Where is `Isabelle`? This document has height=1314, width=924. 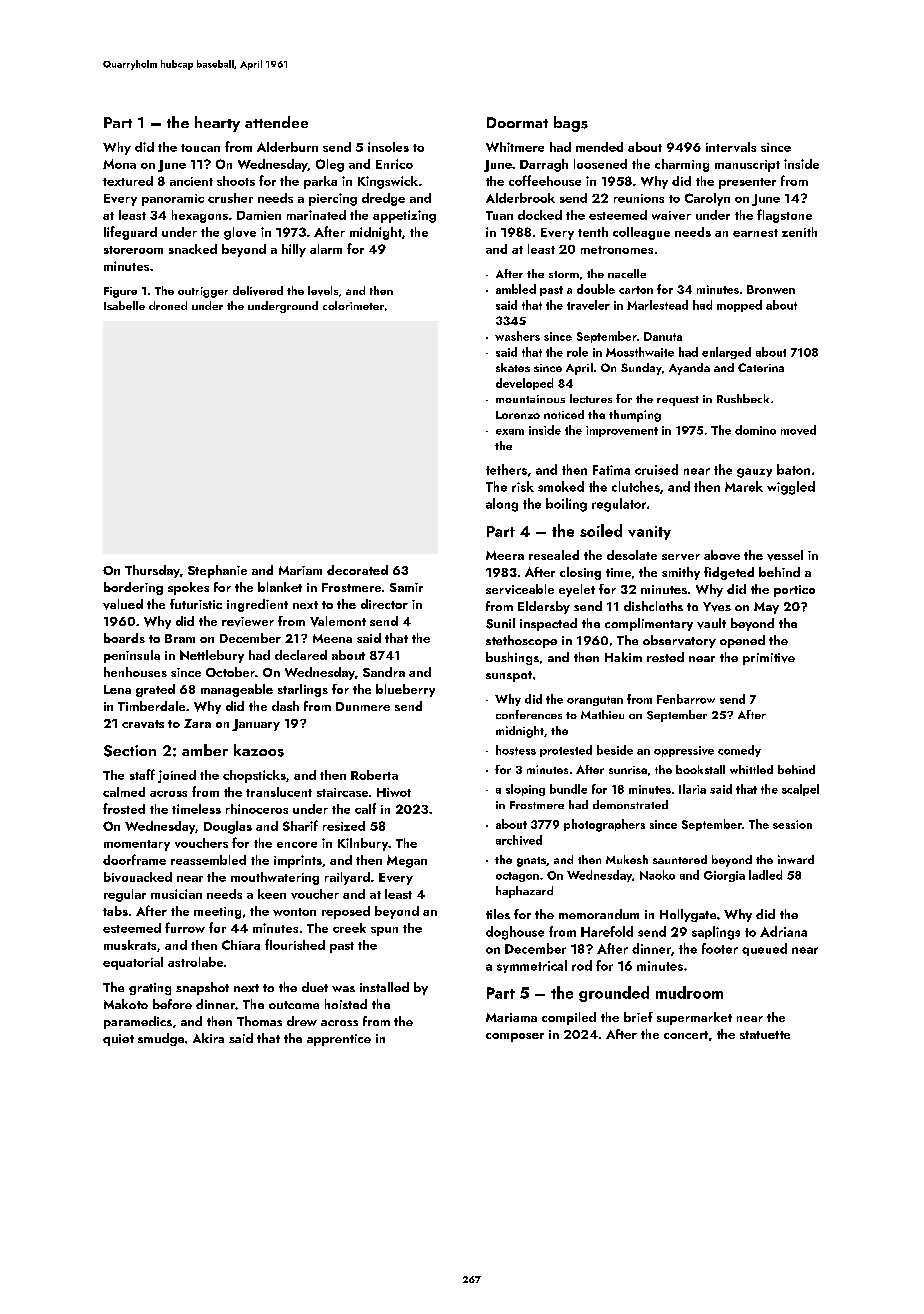 Isabelle is located at coordinates (124, 305).
